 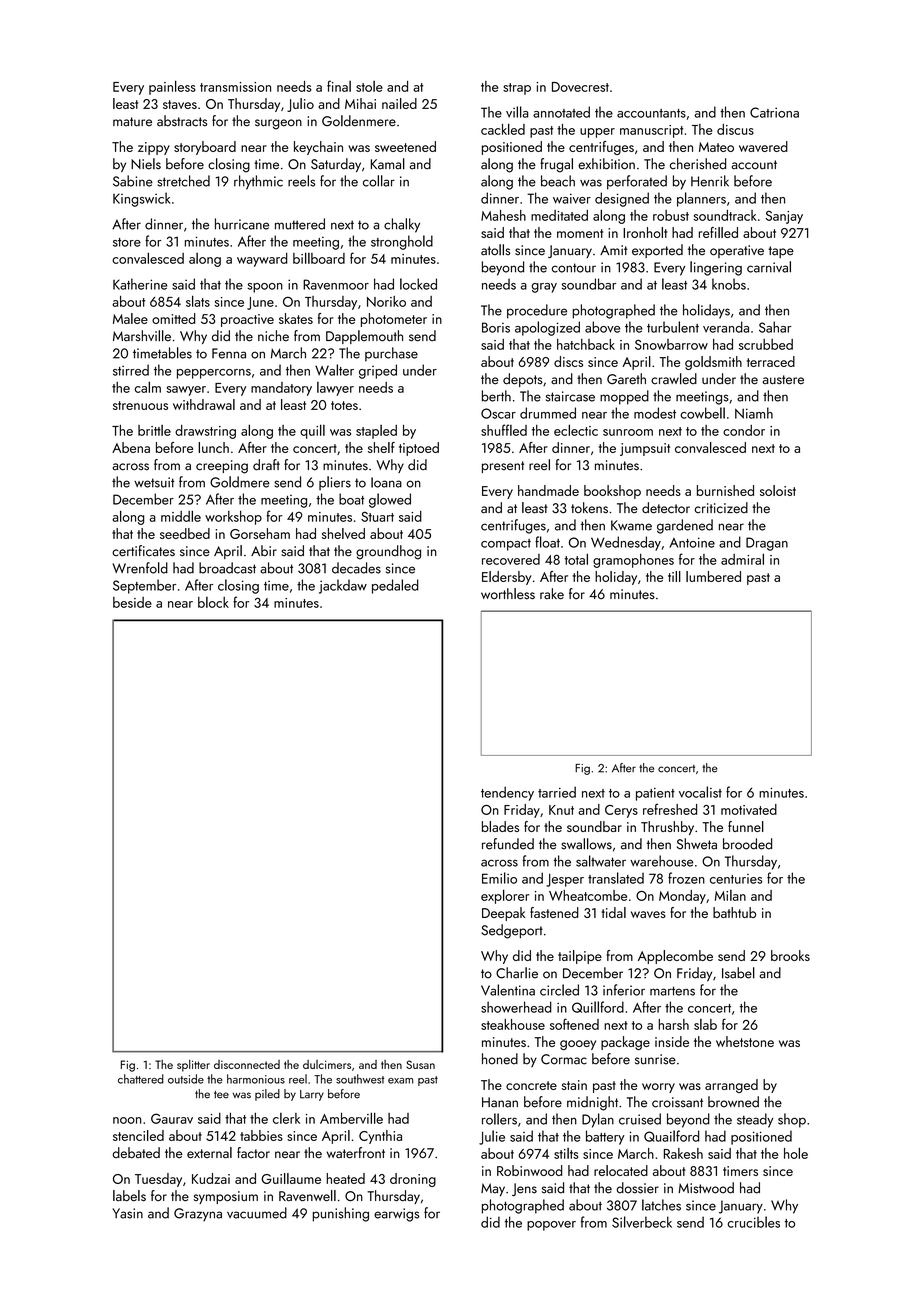 What do you see at coordinates (580, 957) in the page?
I see `tailpipe` at bounding box center [580, 957].
